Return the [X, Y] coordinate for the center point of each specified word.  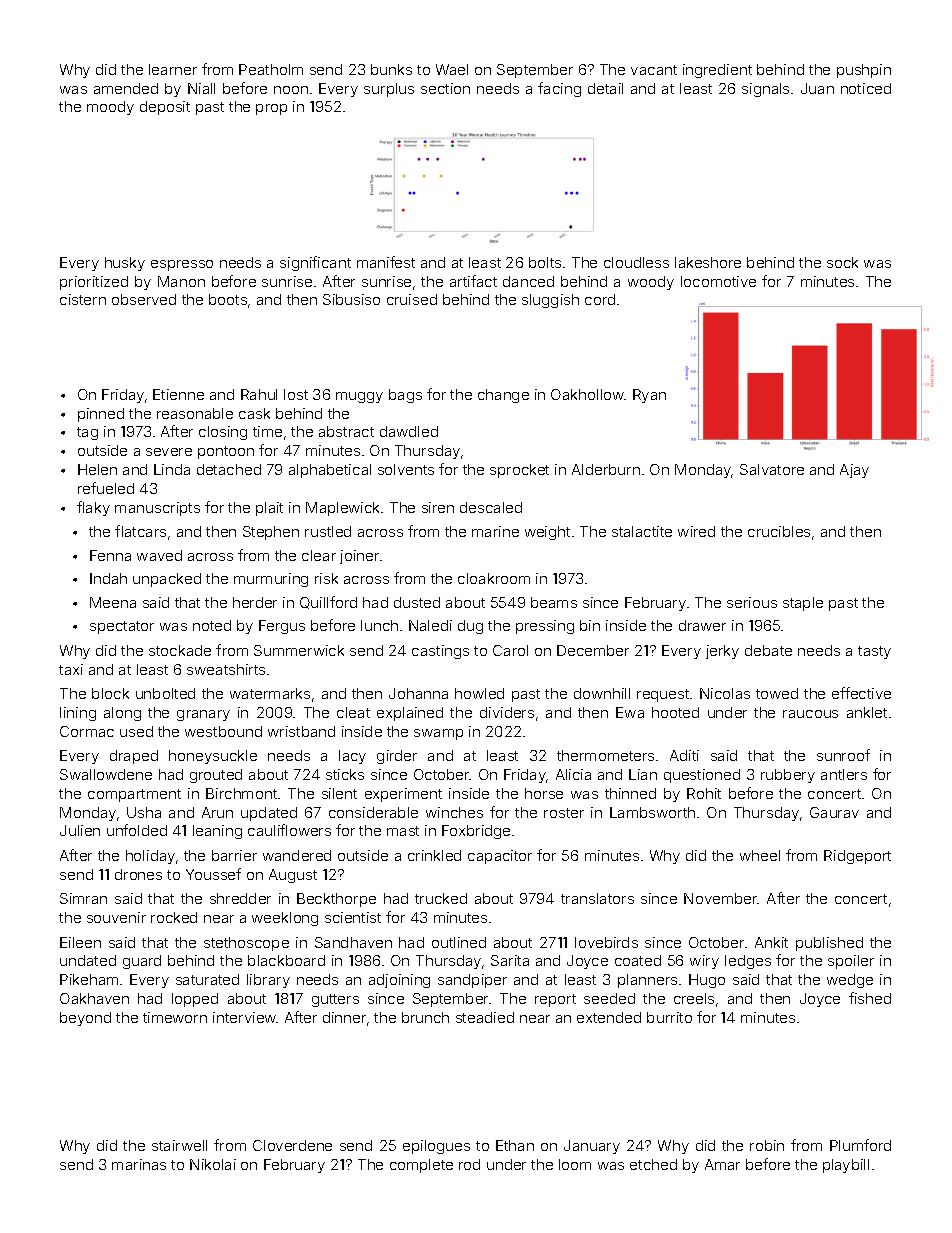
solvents [406, 469]
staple [803, 604]
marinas [139, 1164]
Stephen [271, 533]
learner [173, 69]
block [110, 693]
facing [559, 89]
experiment [403, 795]
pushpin [864, 71]
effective [861, 693]
